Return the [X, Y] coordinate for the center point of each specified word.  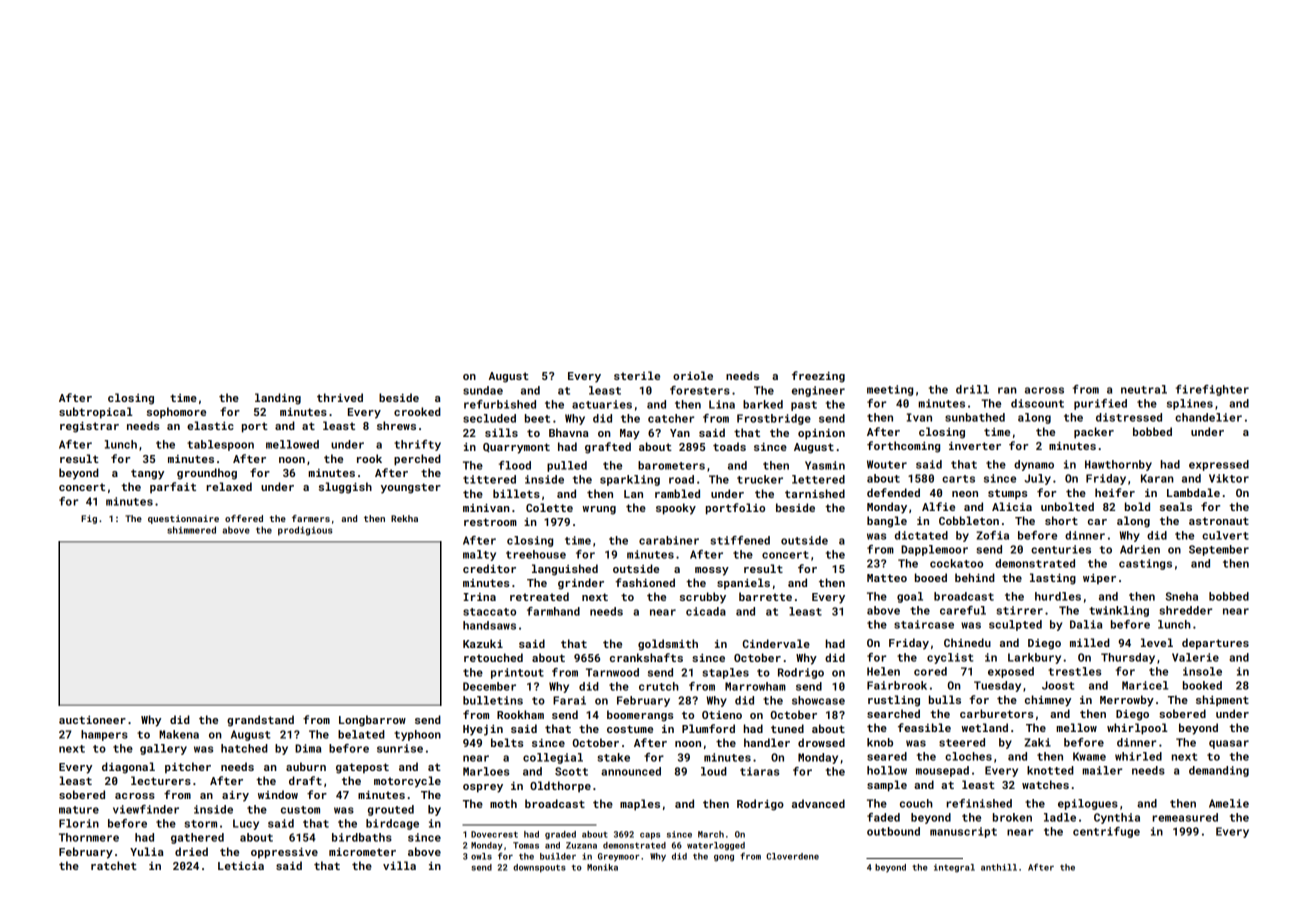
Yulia [147, 851]
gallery [163, 749]
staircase [924, 624]
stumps [1007, 494]
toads [729, 446]
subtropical [96, 413]
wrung [599, 510]
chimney [1048, 701]
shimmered [191, 530]
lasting [1053, 579]
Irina [479, 597]
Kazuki [483, 643]
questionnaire [183, 519]
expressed [1219, 465]
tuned [787, 728]
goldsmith [668, 645]
